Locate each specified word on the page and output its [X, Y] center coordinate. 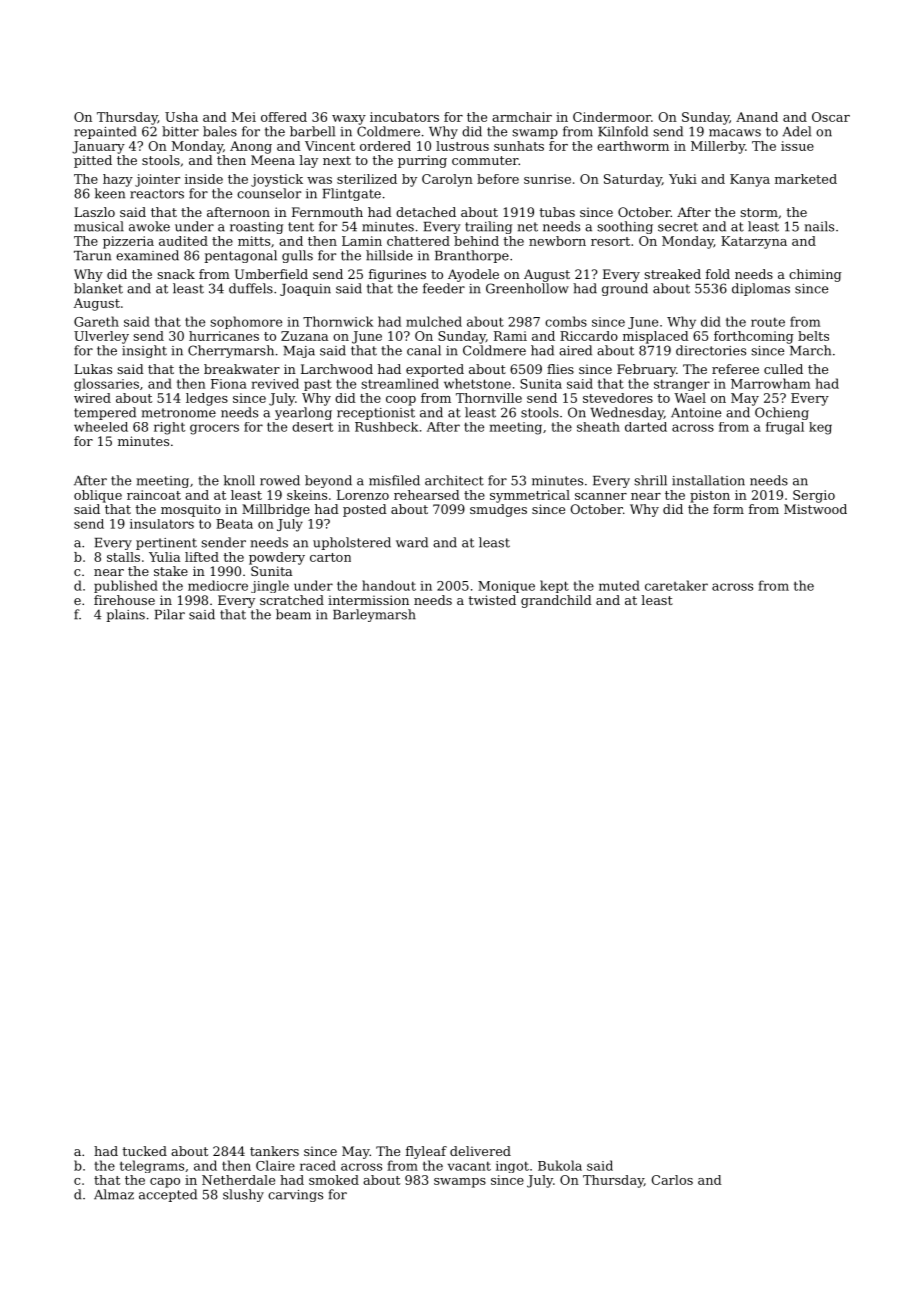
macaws [735, 133]
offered [284, 117]
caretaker [676, 585]
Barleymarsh [374, 615]
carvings [295, 1196]
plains [125, 615]
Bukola [560, 1165]
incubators [404, 117]
